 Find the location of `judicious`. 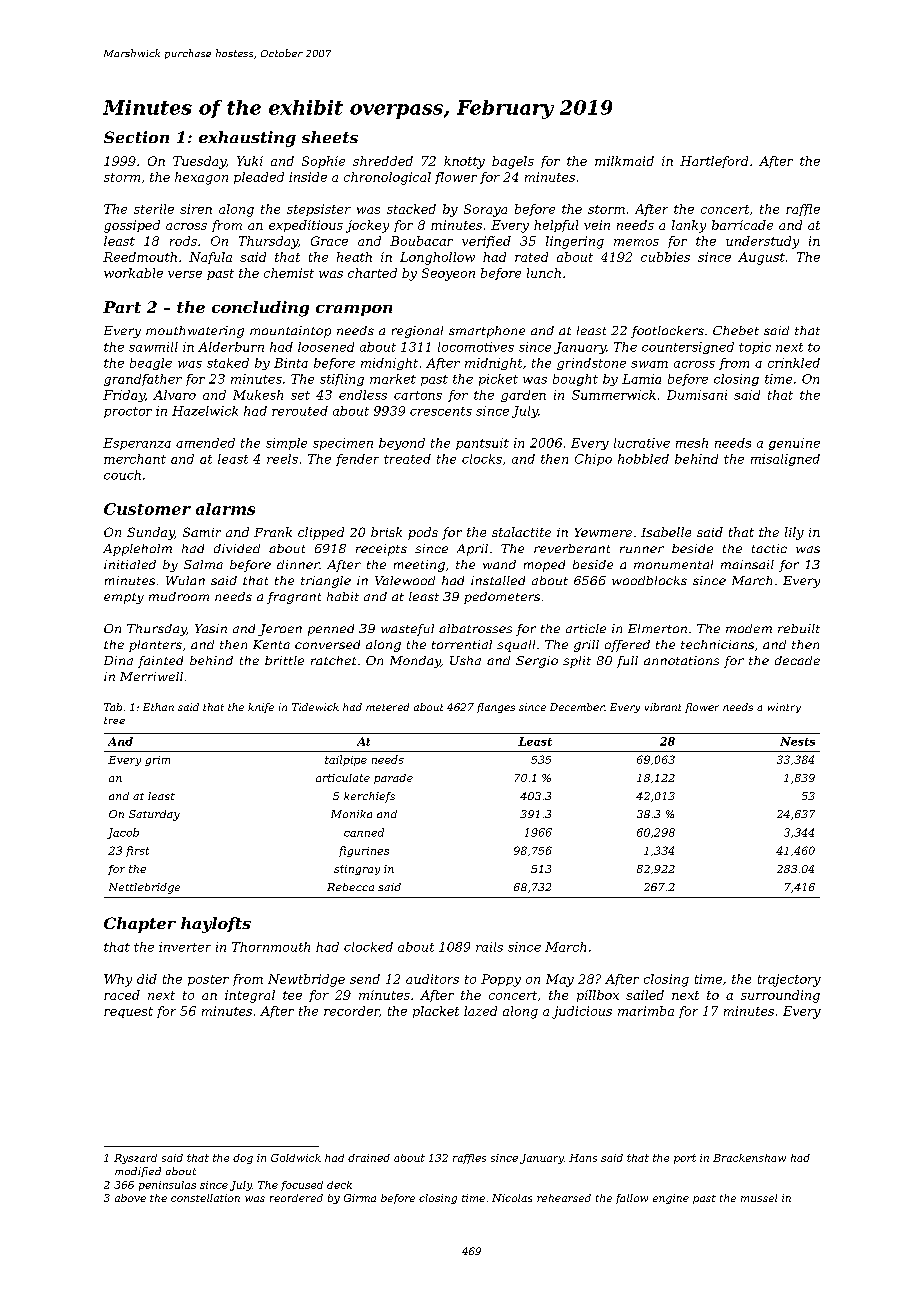

judicious is located at coordinates (582, 1012).
